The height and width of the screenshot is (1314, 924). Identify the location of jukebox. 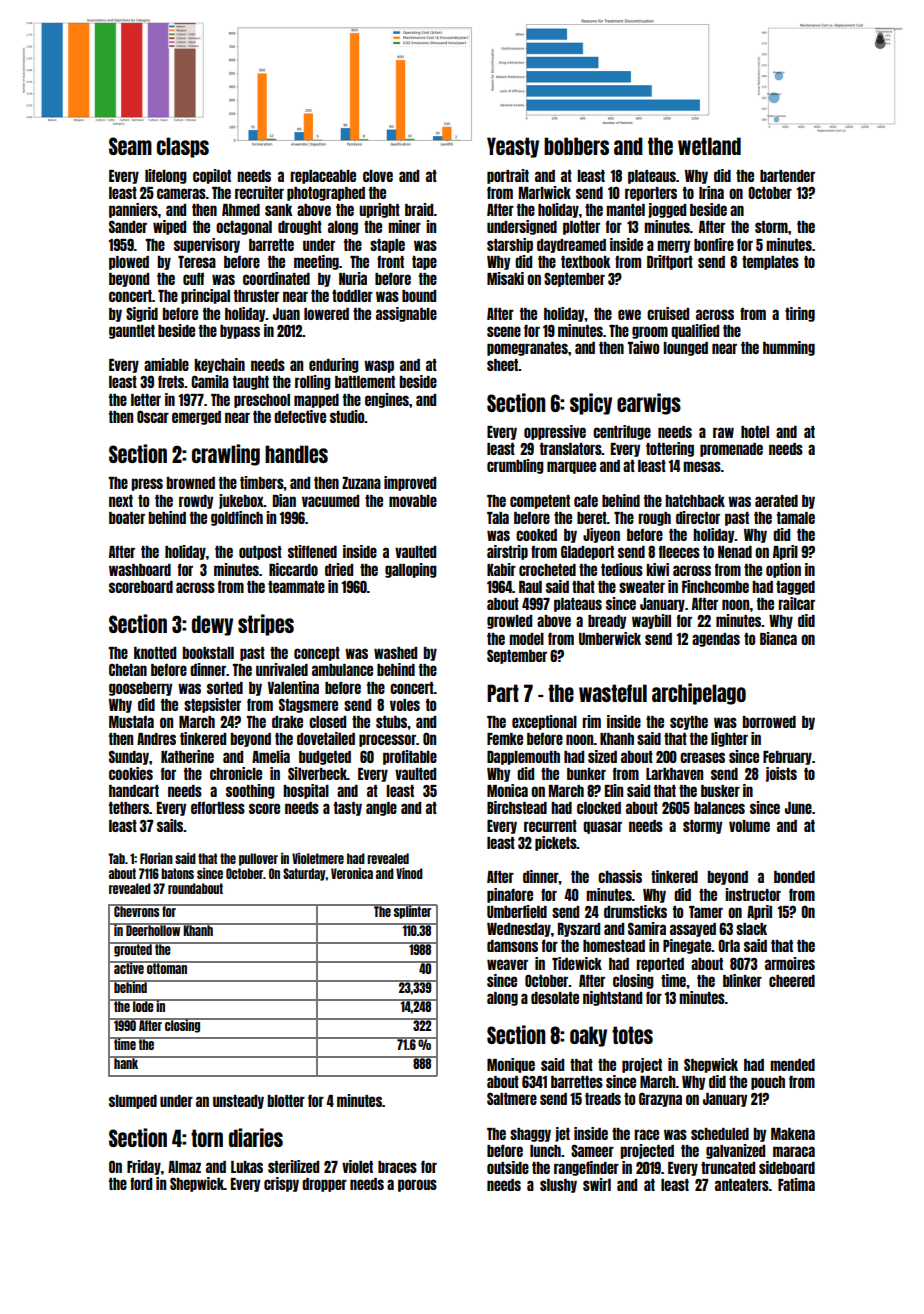
(241, 501).
